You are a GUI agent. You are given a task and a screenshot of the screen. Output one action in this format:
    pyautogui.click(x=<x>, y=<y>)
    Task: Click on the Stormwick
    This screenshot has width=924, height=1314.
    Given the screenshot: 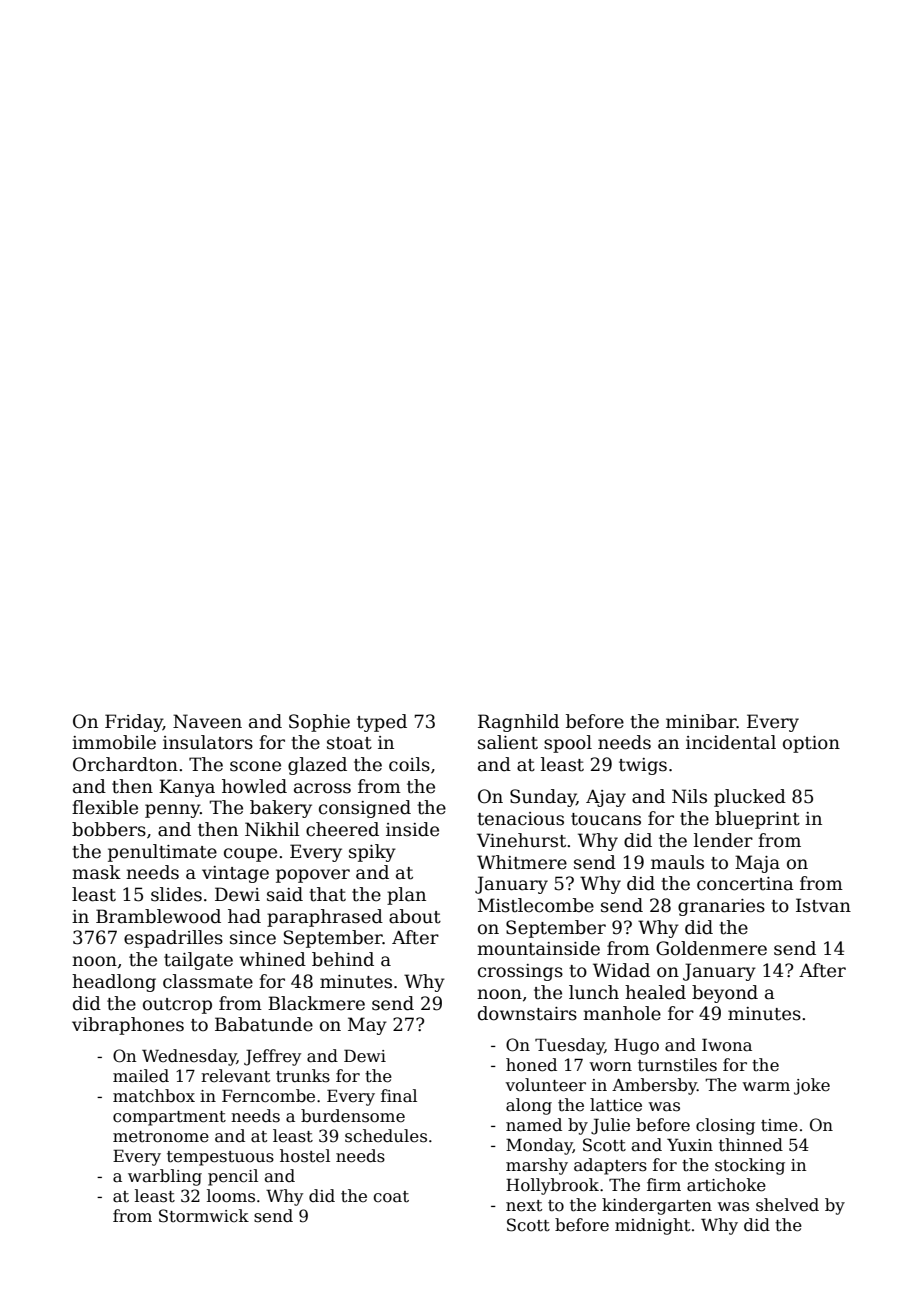 What is the action you would take?
    pyautogui.click(x=204, y=1216)
